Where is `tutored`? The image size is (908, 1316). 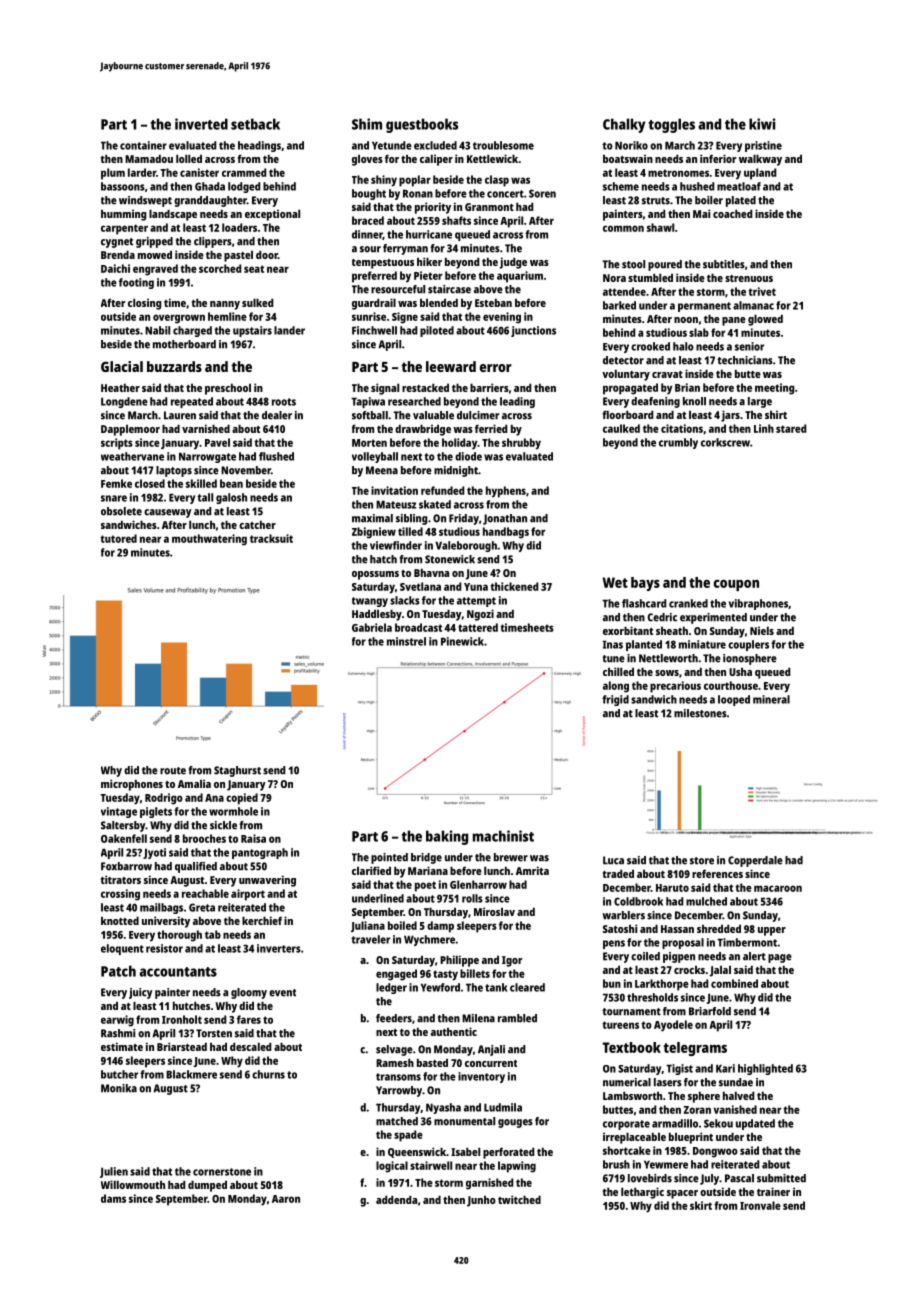
tutored is located at coordinates (118, 538).
